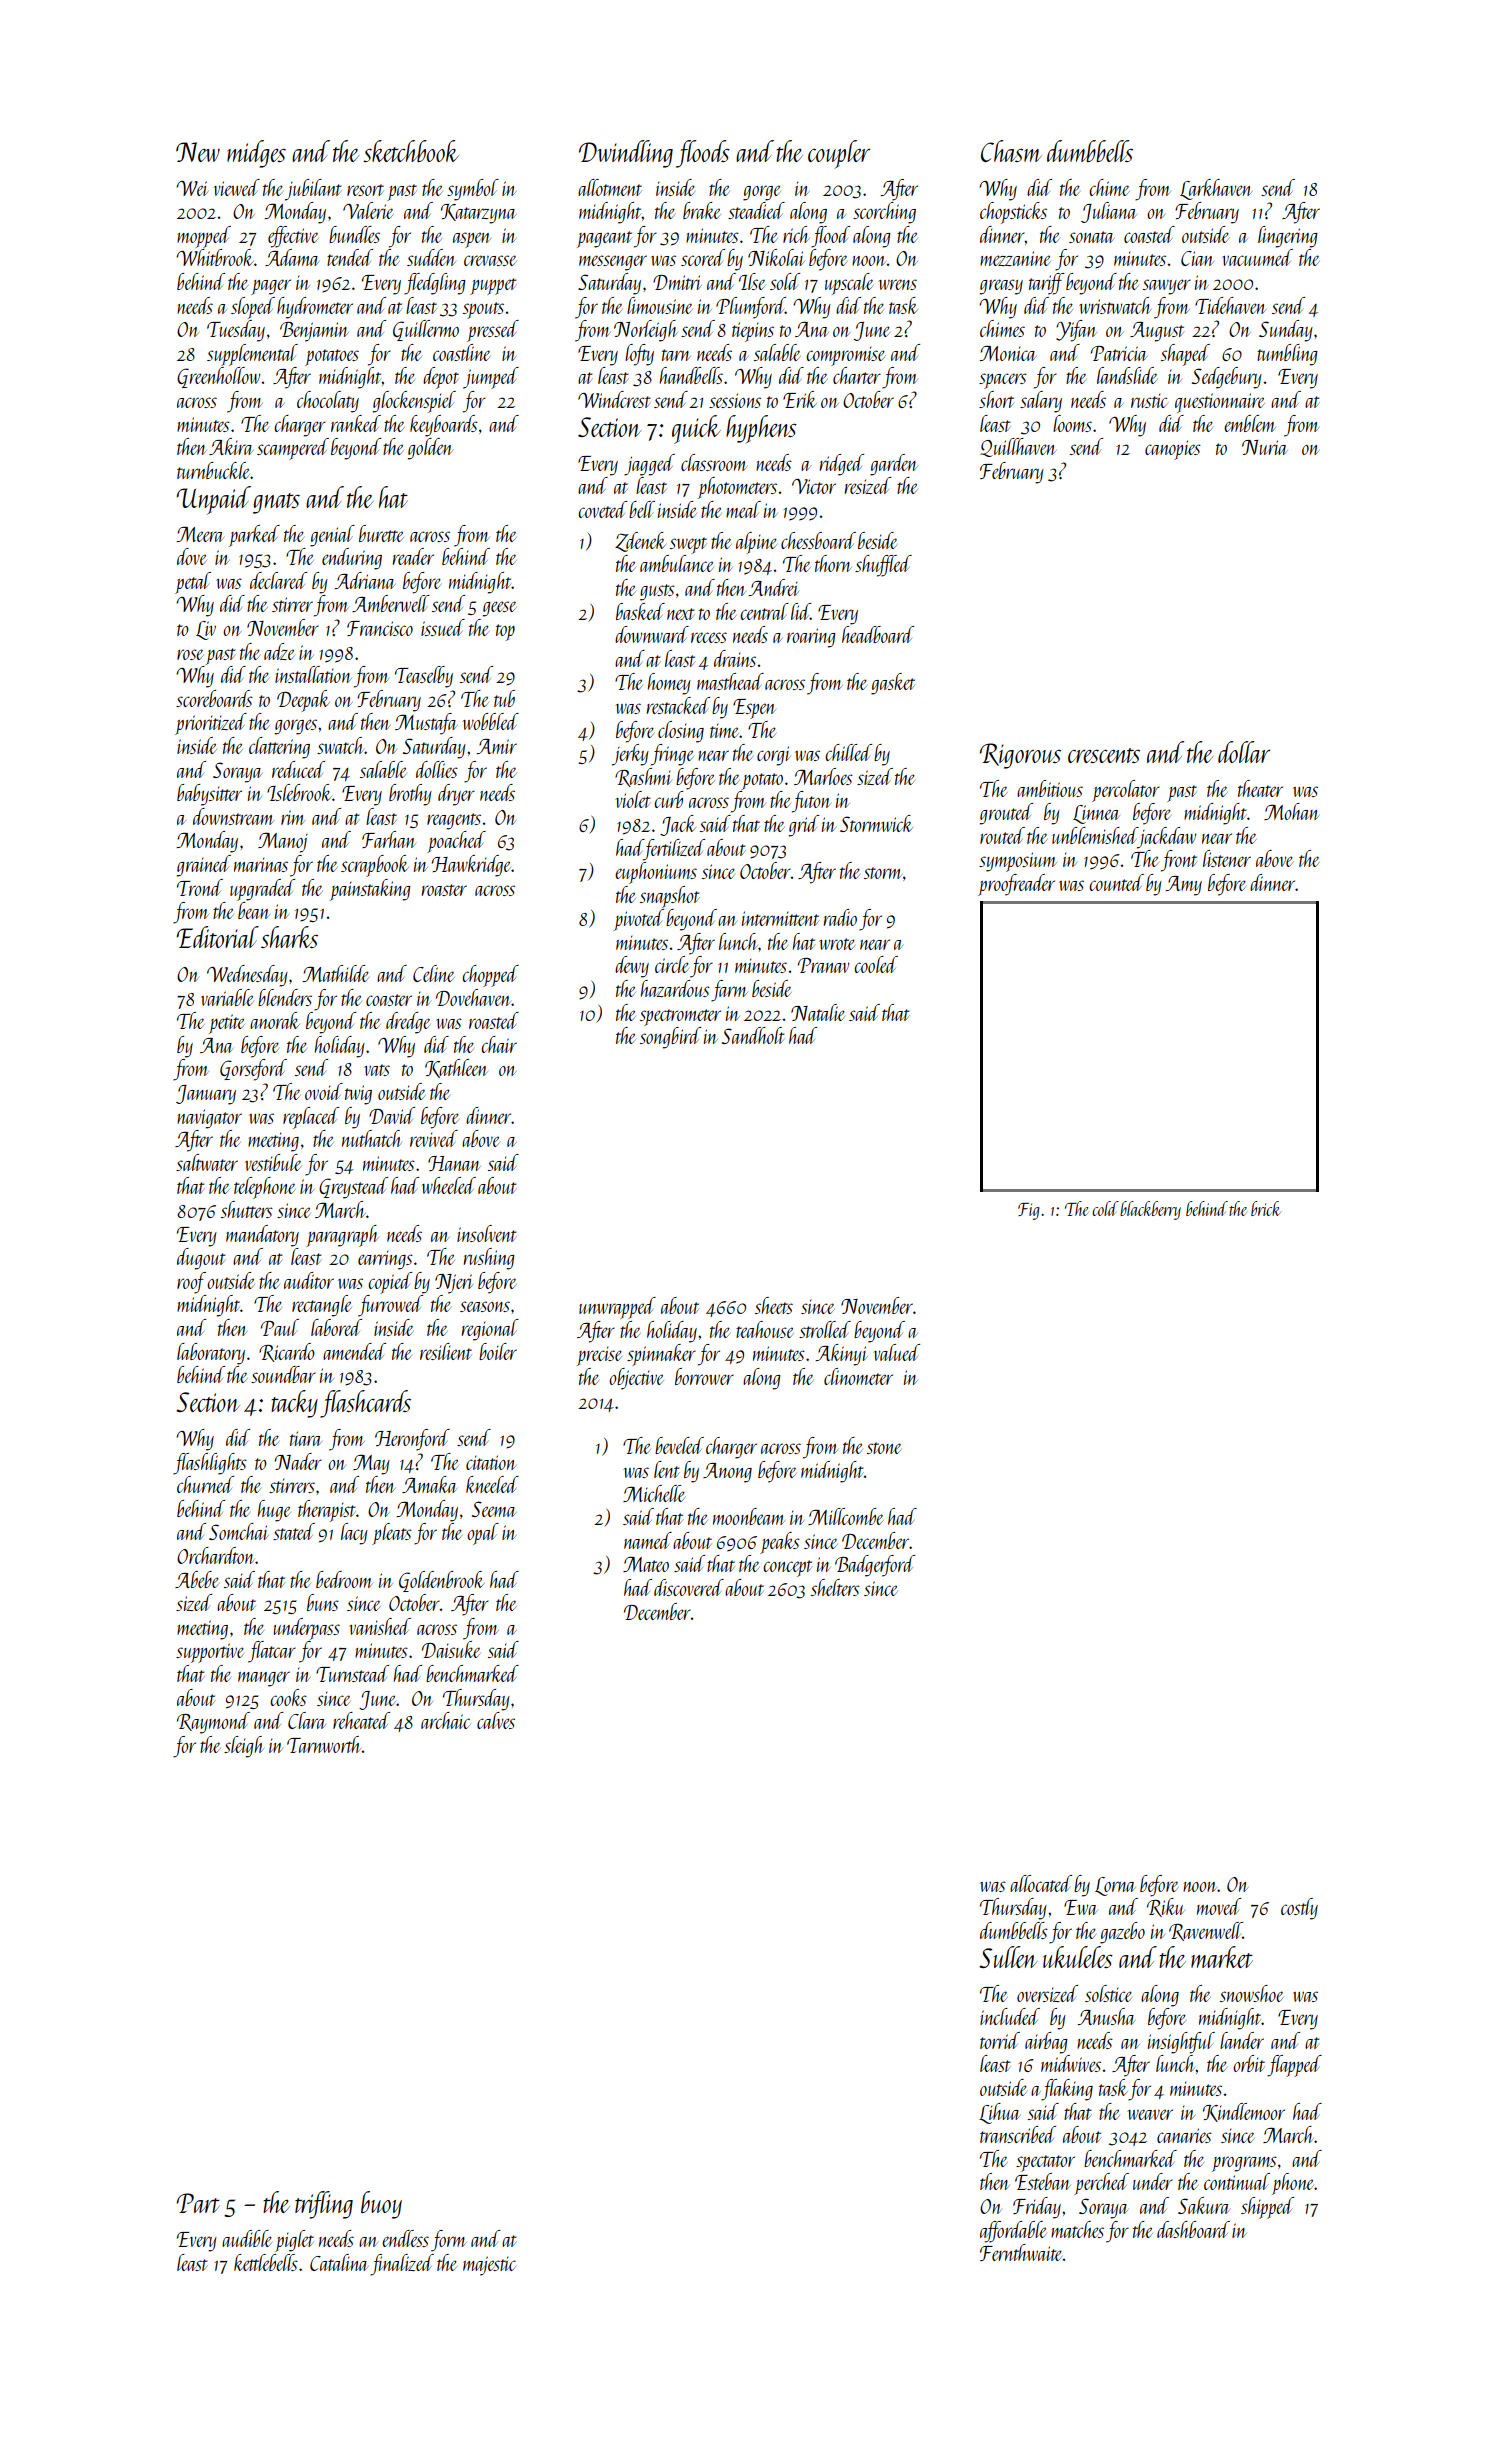 The width and height of the screenshot is (1496, 2464). I want to click on sketchbook, so click(411, 151).
